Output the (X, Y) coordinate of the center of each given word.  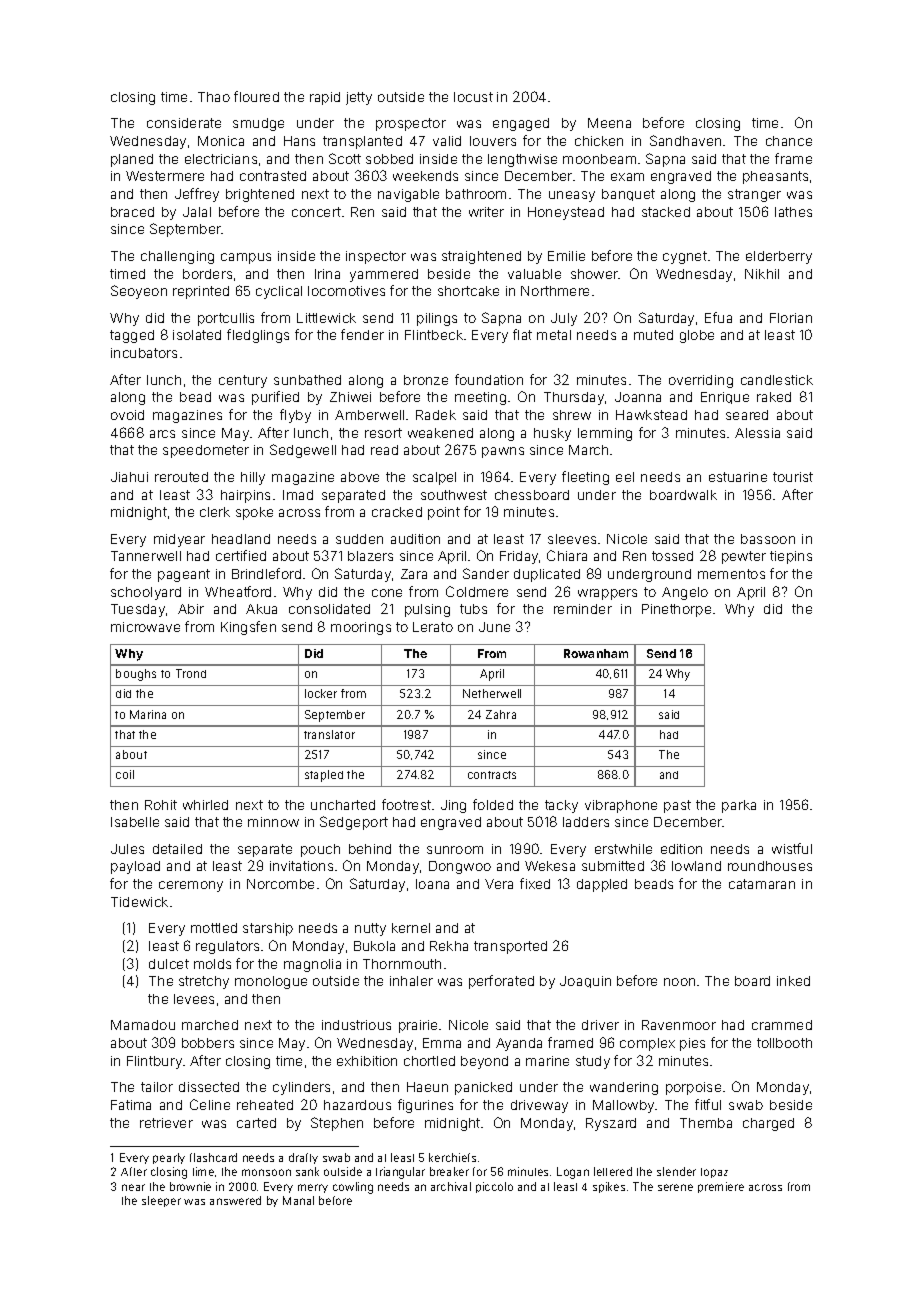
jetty (359, 98)
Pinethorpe (676, 610)
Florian (791, 318)
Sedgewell (303, 451)
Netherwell (492, 693)
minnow (273, 822)
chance (789, 141)
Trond (191, 673)
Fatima (131, 1105)
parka (739, 806)
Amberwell (369, 415)
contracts (492, 775)
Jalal (197, 212)
